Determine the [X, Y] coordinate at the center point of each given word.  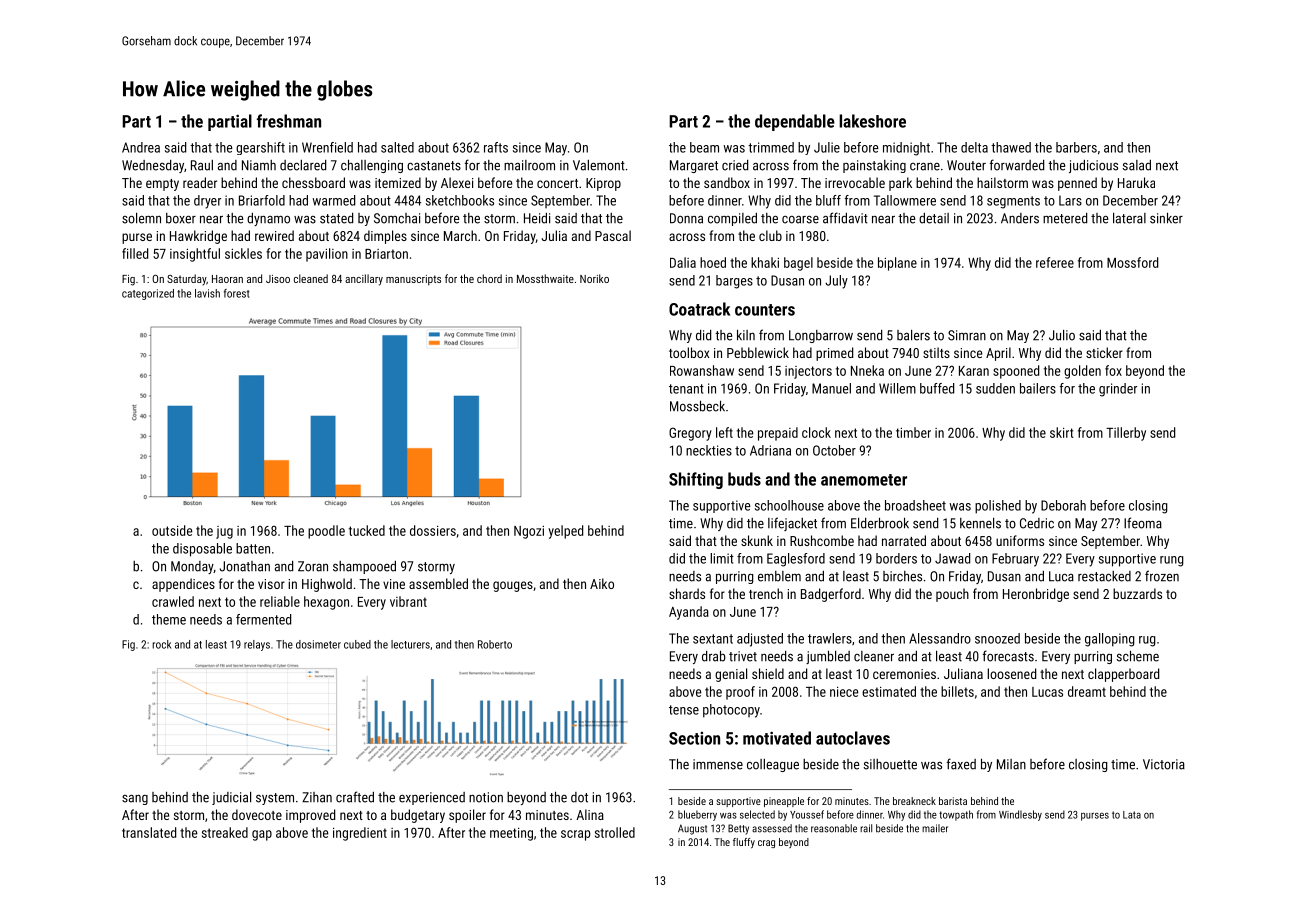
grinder [1118, 390]
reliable [280, 601]
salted [397, 147]
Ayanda [689, 613]
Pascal [613, 235]
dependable [795, 122]
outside [172, 530]
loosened [1011, 673]
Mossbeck [697, 406]
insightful [195, 255]
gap [262, 835]
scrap [575, 835]
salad [1137, 165]
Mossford [1132, 262]
